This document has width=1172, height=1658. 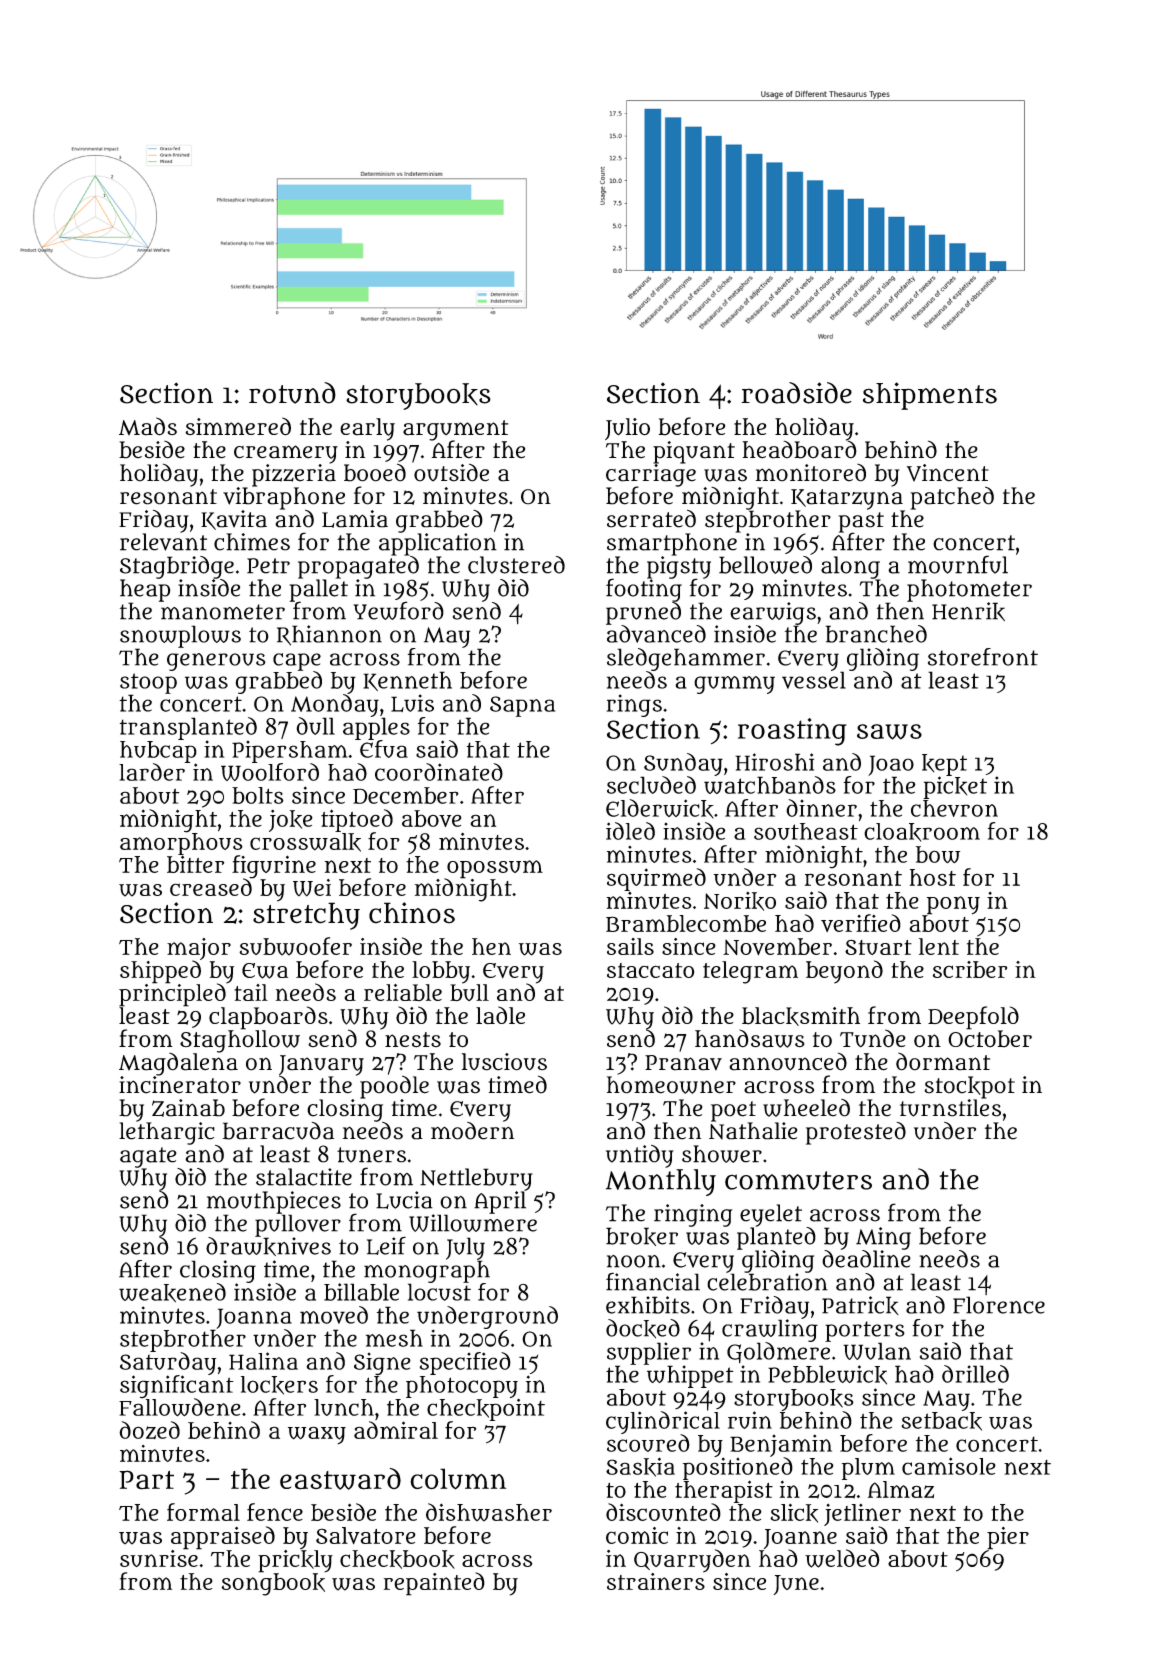 I want to click on Florence, so click(x=999, y=1305).
